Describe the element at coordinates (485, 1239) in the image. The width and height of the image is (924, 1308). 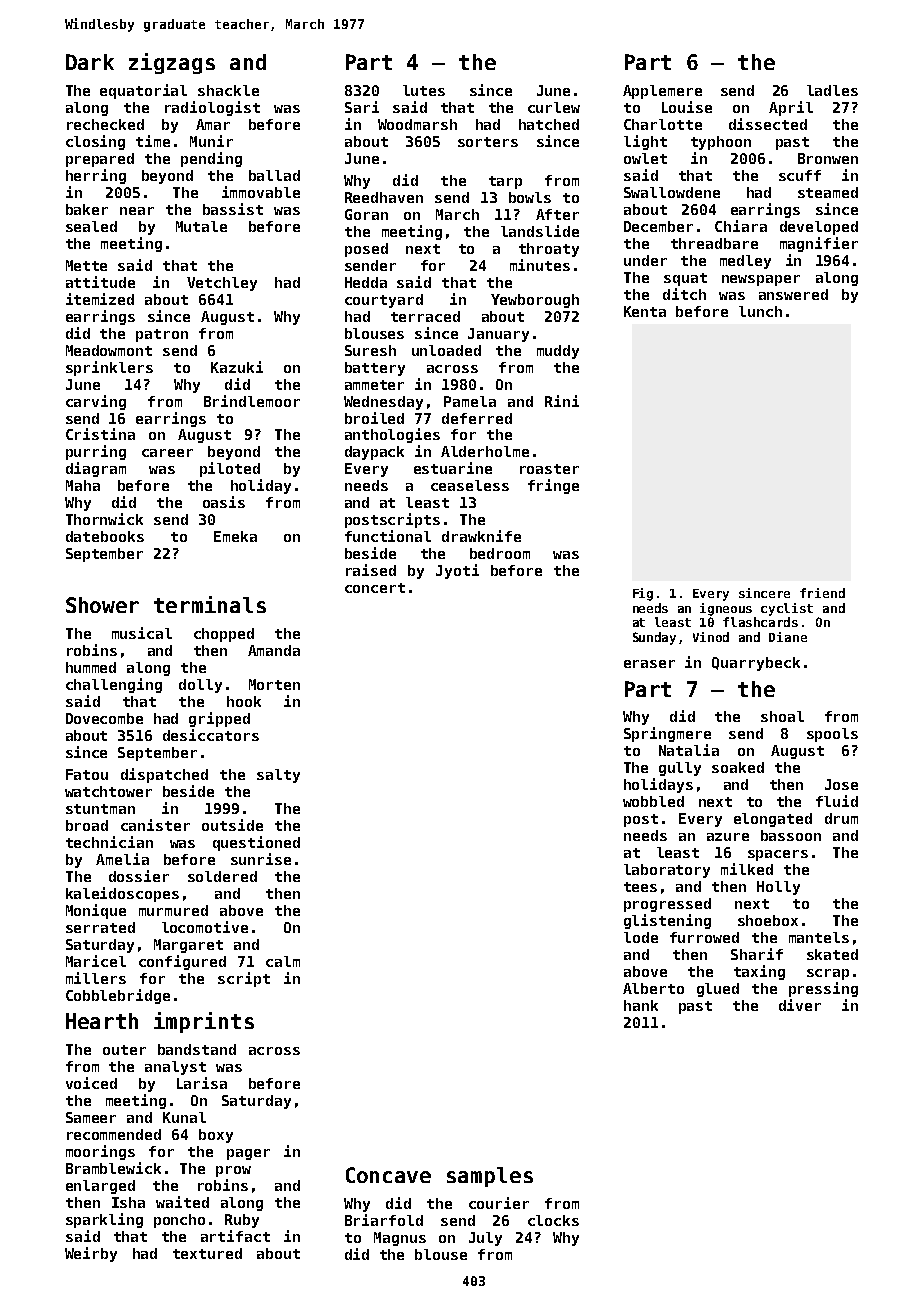
I see `July` at that location.
